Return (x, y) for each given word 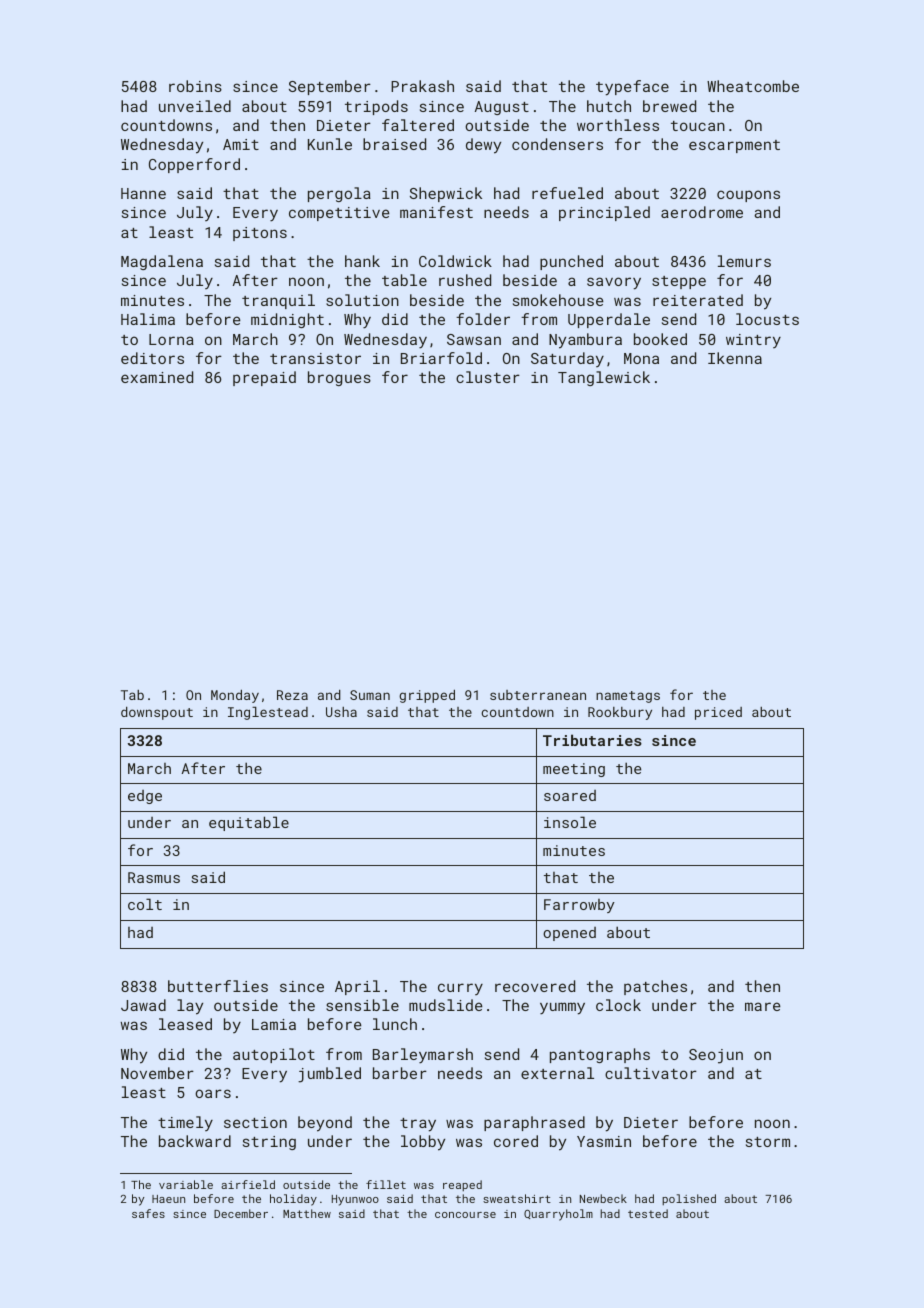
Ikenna (735, 358)
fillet (386, 1184)
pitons (260, 234)
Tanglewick (604, 378)
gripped (427, 696)
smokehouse (558, 300)
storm (768, 1142)
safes (148, 1213)
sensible (362, 1005)
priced (718, 713)
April (357, 987)
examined (157, 377)
